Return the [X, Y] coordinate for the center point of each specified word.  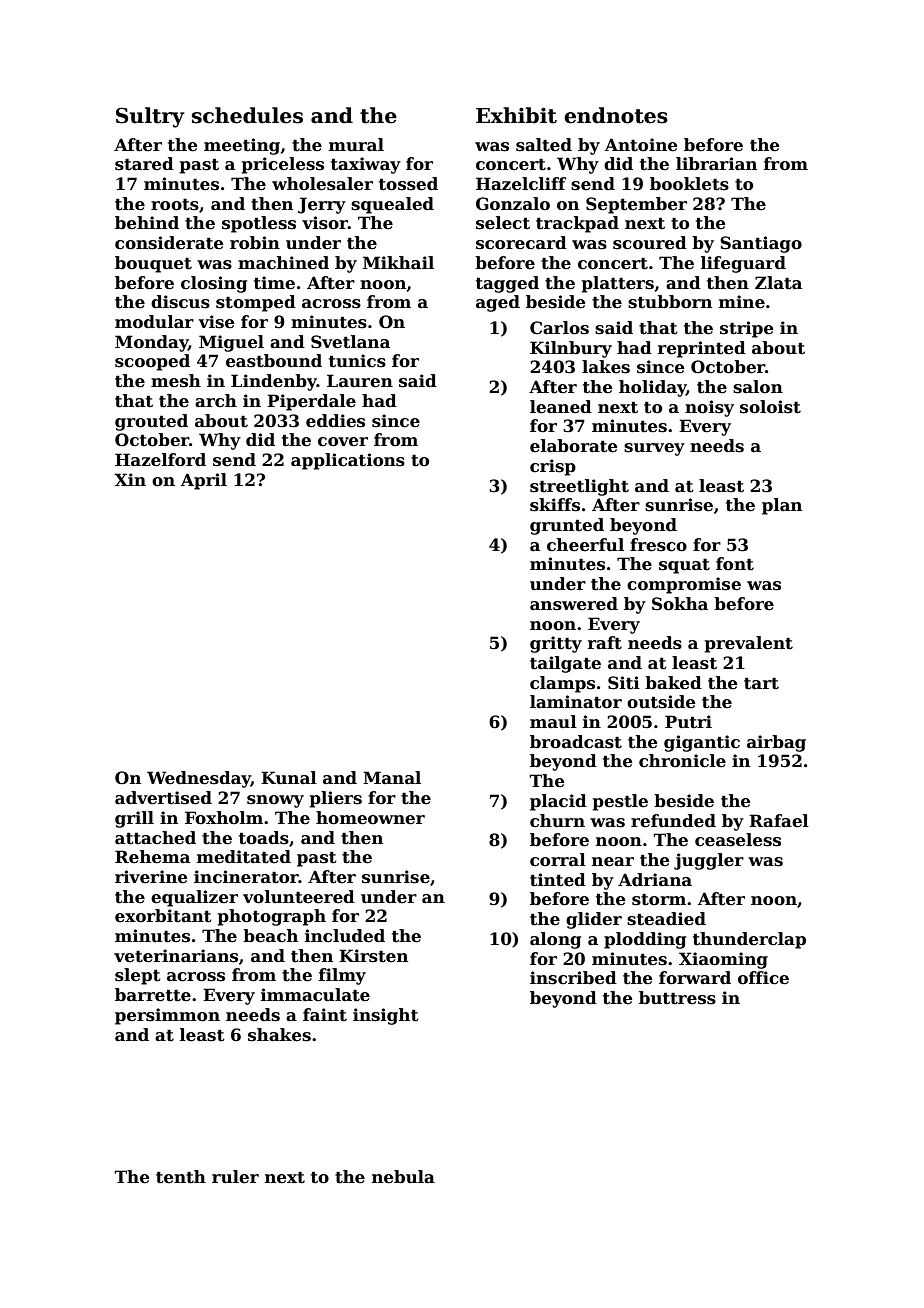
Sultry [150, 117]
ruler [235, 1177]
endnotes [616, 115]
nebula [403, 1177]
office [763, 978]
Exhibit [516, 115]
